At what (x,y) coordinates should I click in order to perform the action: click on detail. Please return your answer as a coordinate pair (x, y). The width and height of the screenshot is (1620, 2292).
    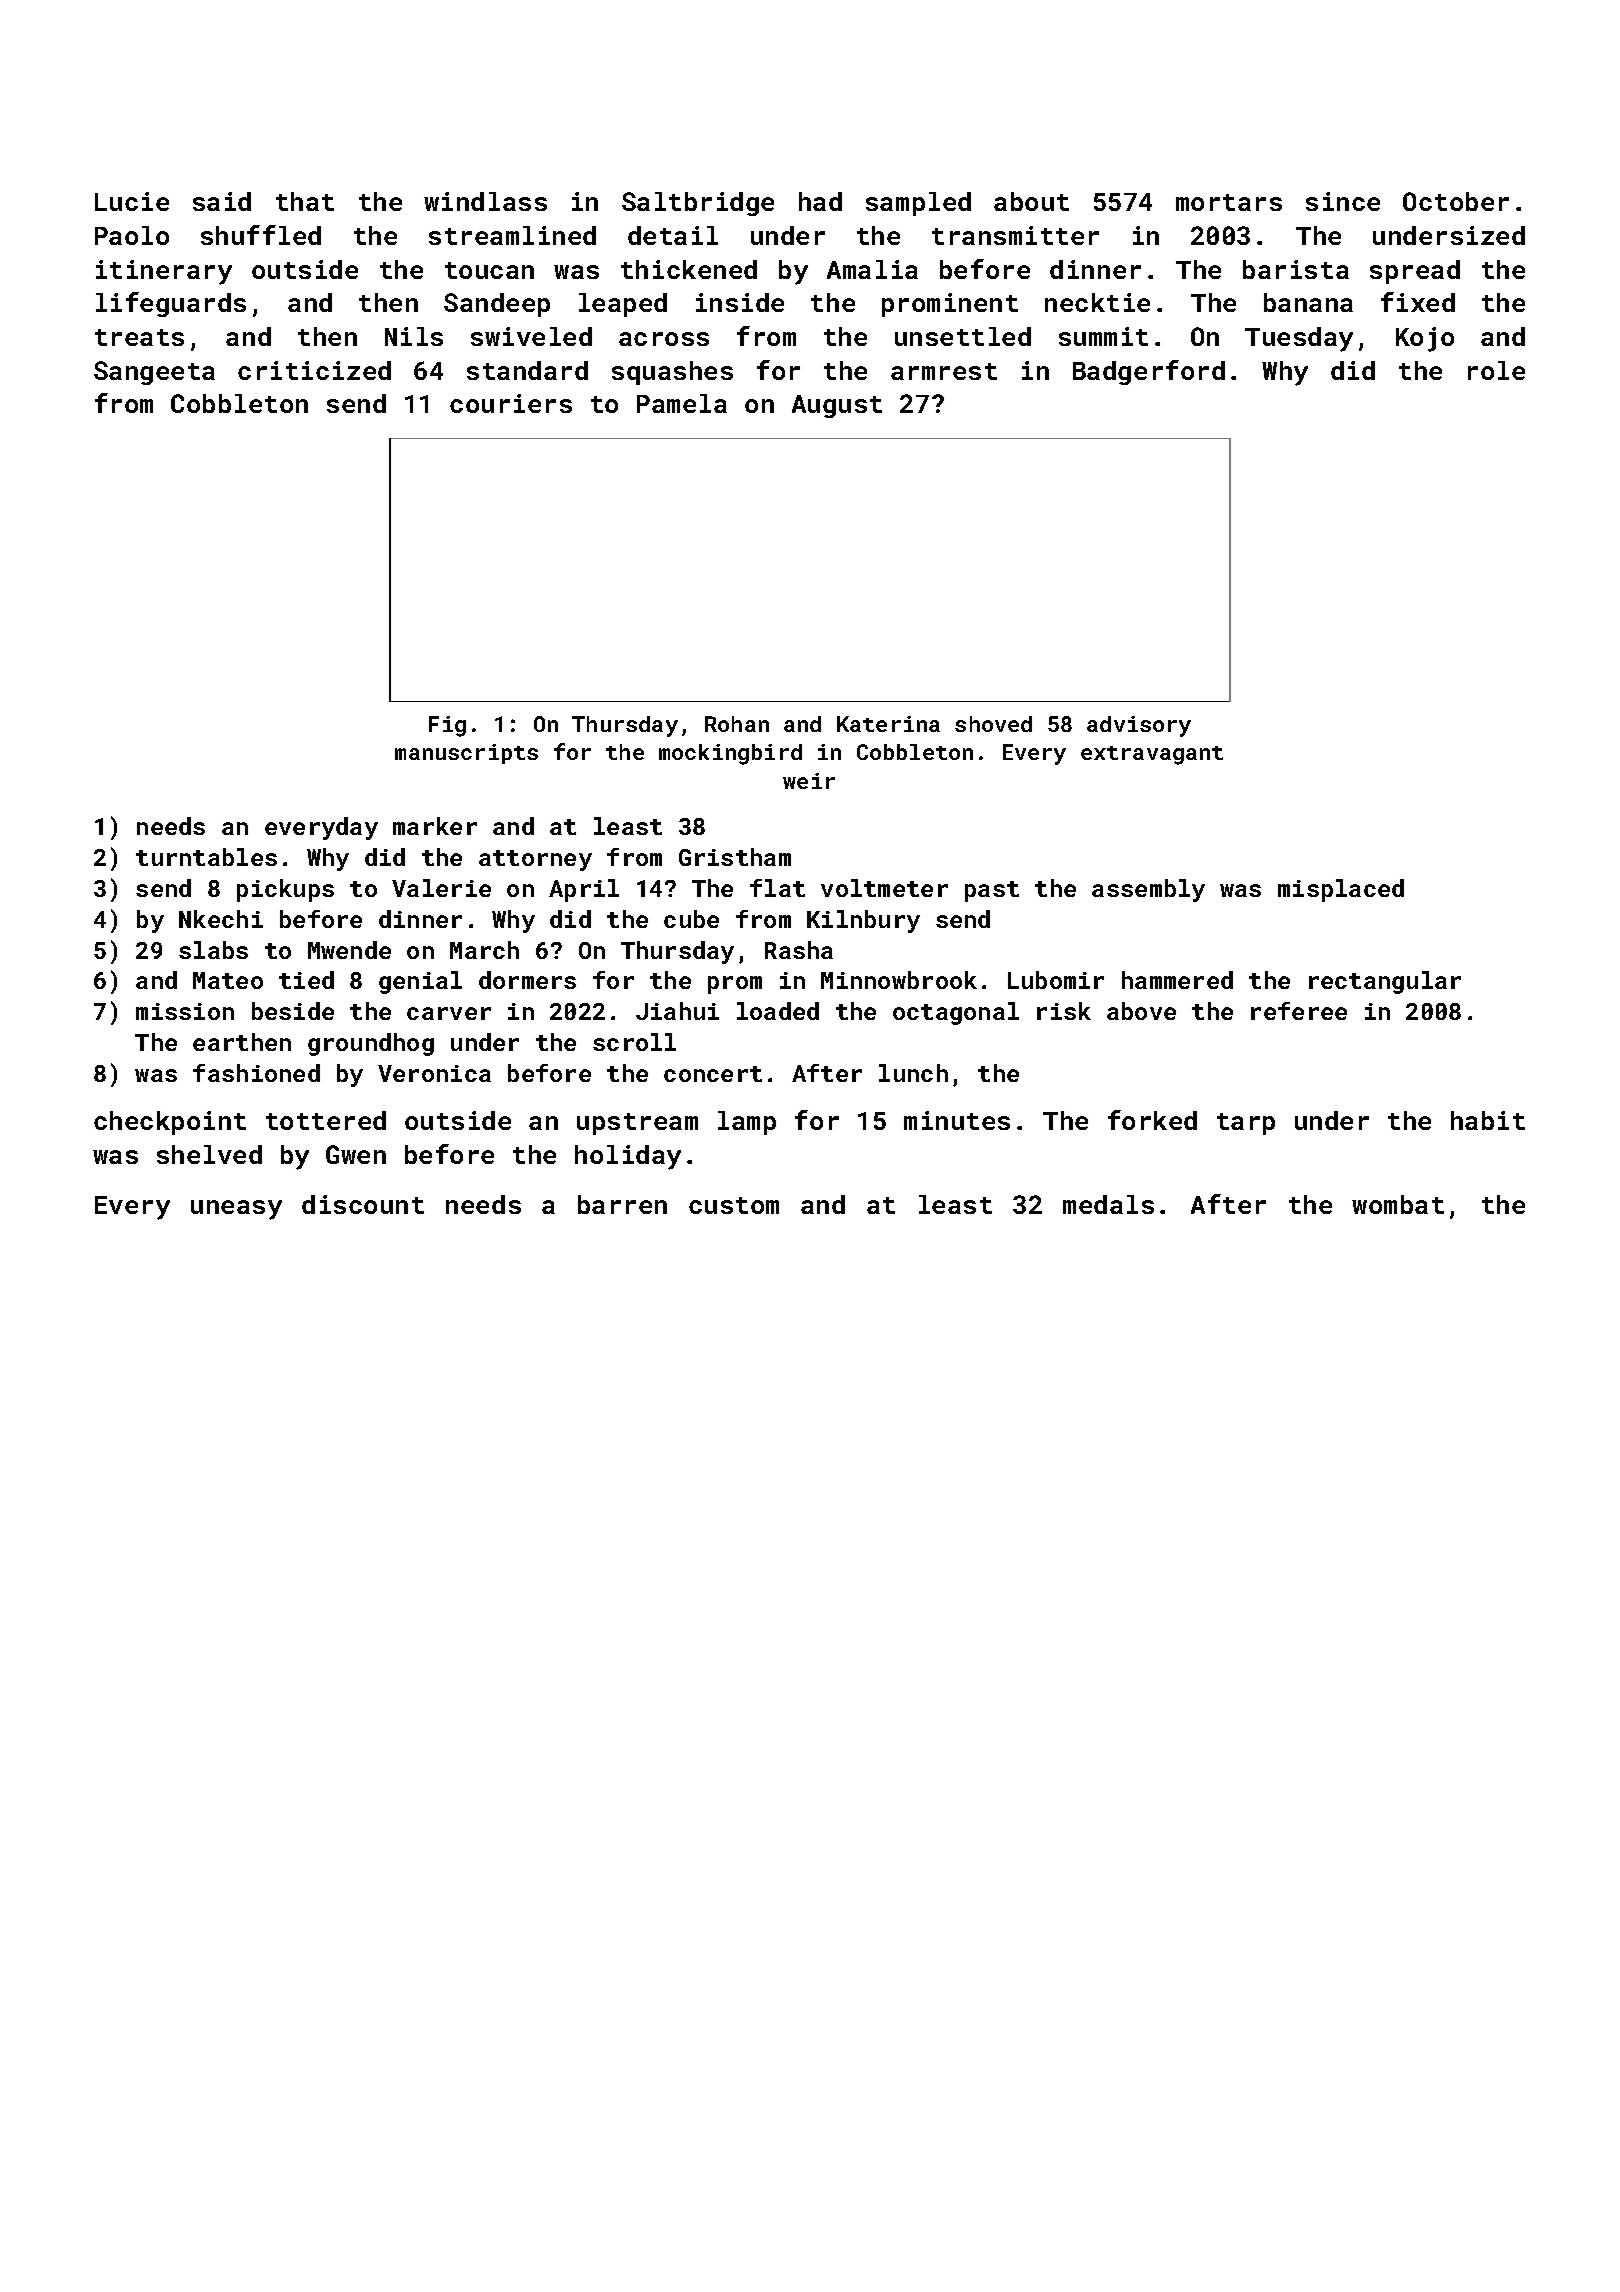
    Looking at the image, I should click on (673, 235).
